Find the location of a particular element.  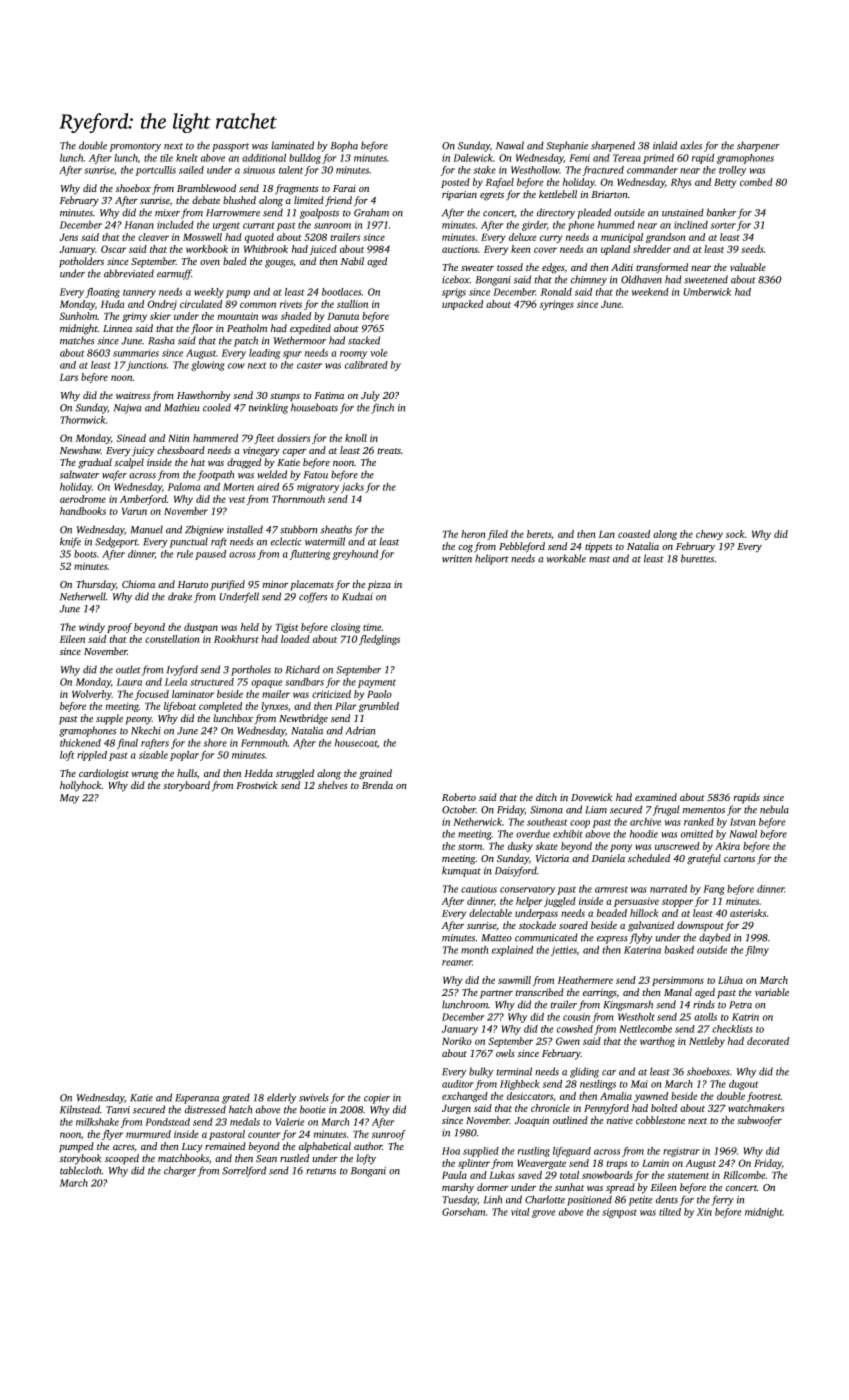

nebula is located at coordinates (774, 809).
